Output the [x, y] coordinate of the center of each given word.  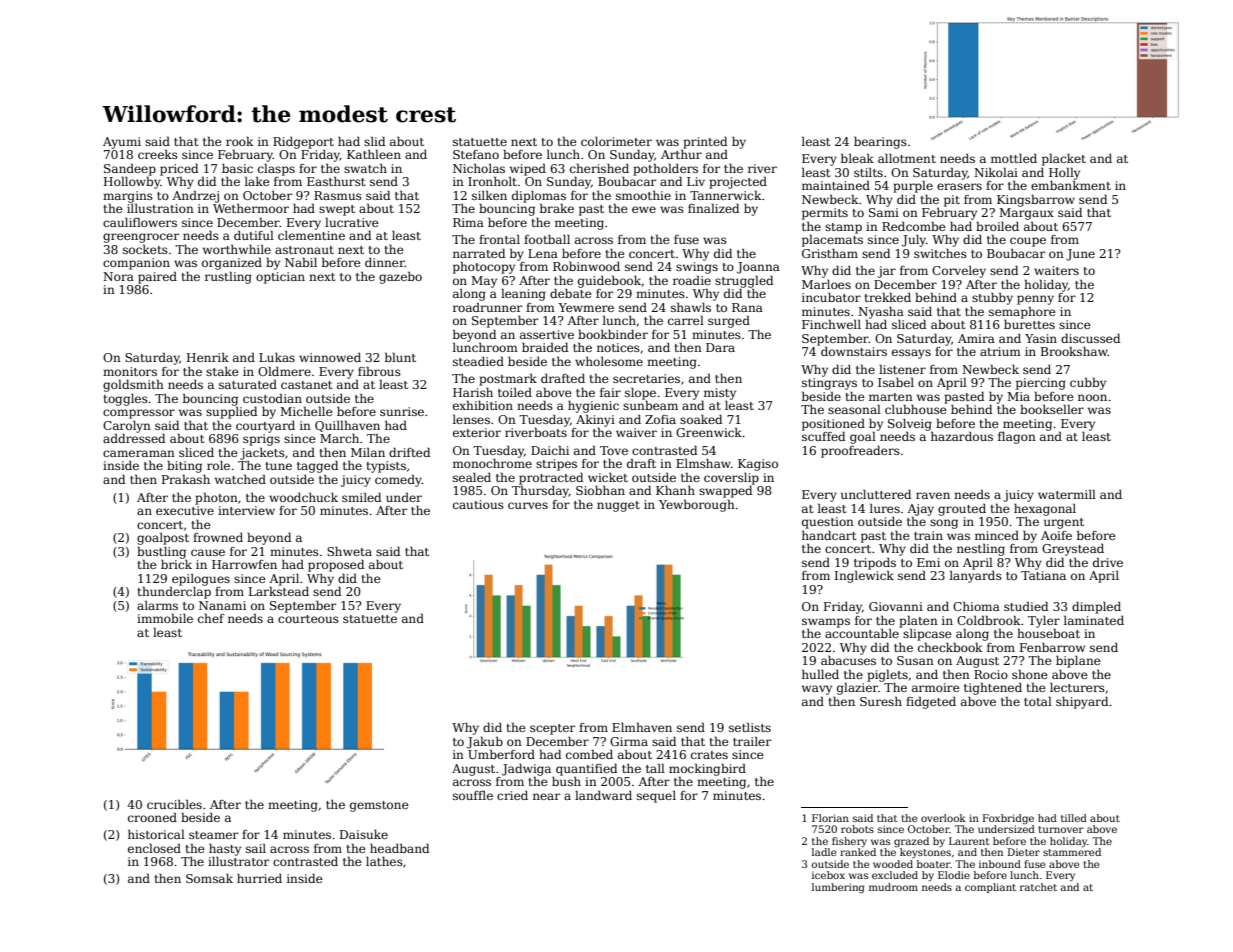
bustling [161, 552]
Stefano [476, 154]
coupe [1028, 242]
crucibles [174, 804]
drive [1108, 562]
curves [528, 505]
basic [237, 168]
